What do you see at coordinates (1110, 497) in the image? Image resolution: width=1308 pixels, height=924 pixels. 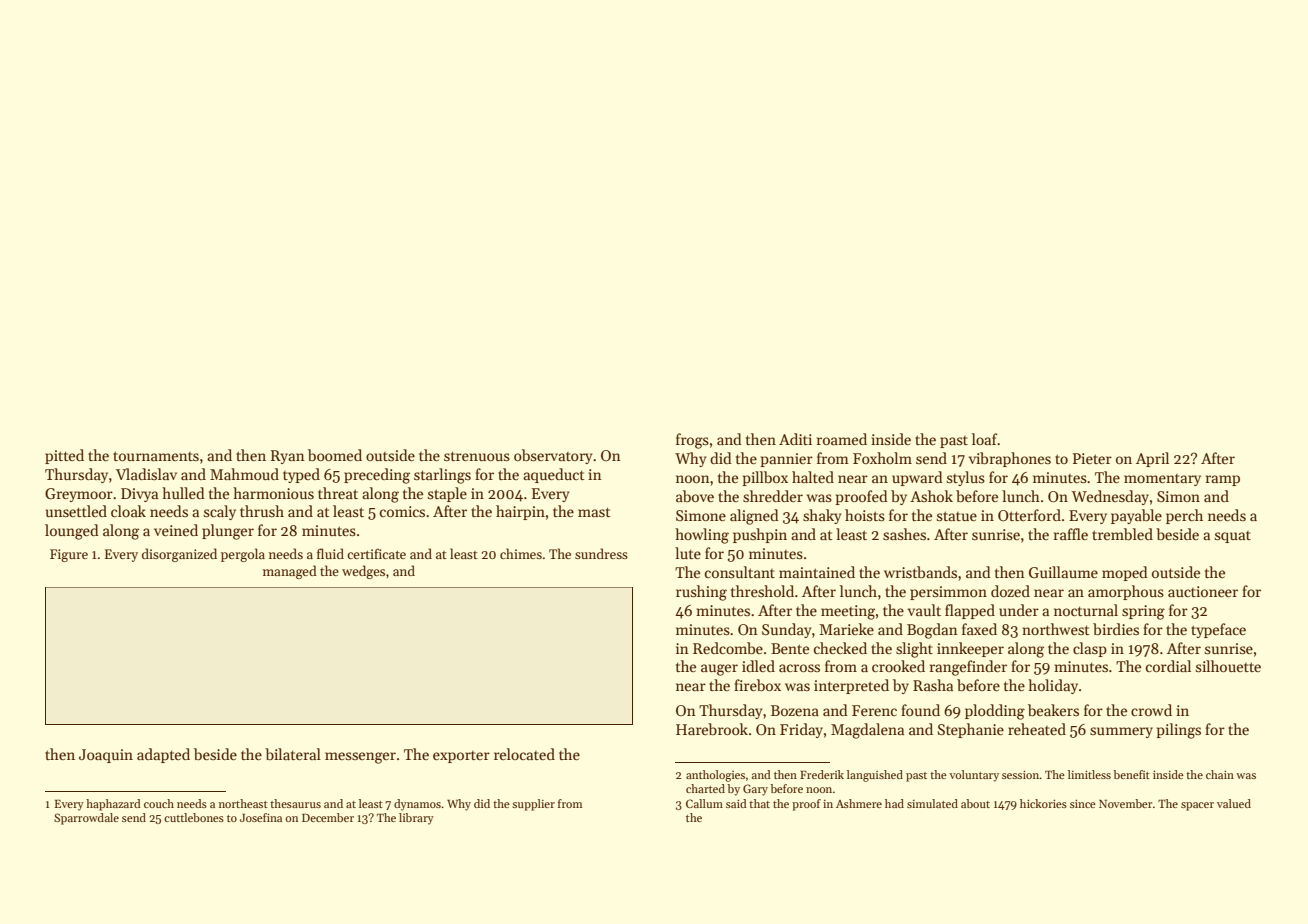 I see `Wednesday` at bounding box center [1110, 497].
